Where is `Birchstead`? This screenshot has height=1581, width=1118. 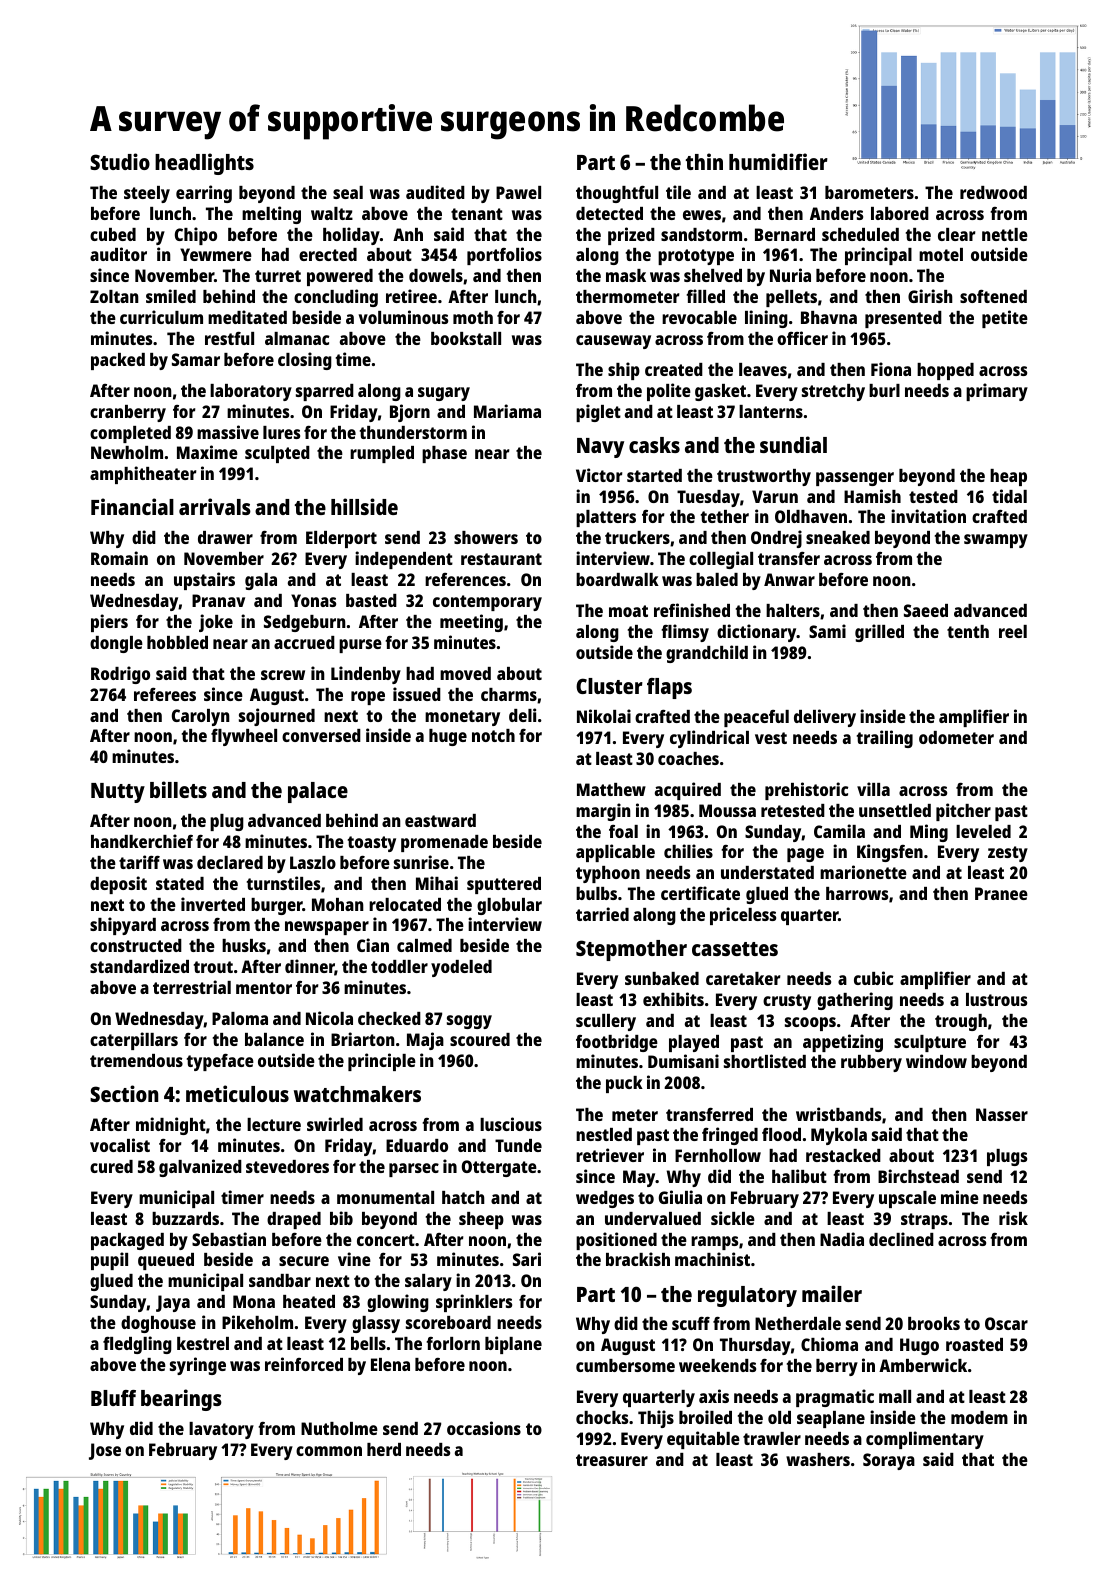 Birchstead is located at coordinates (918, 1176).
